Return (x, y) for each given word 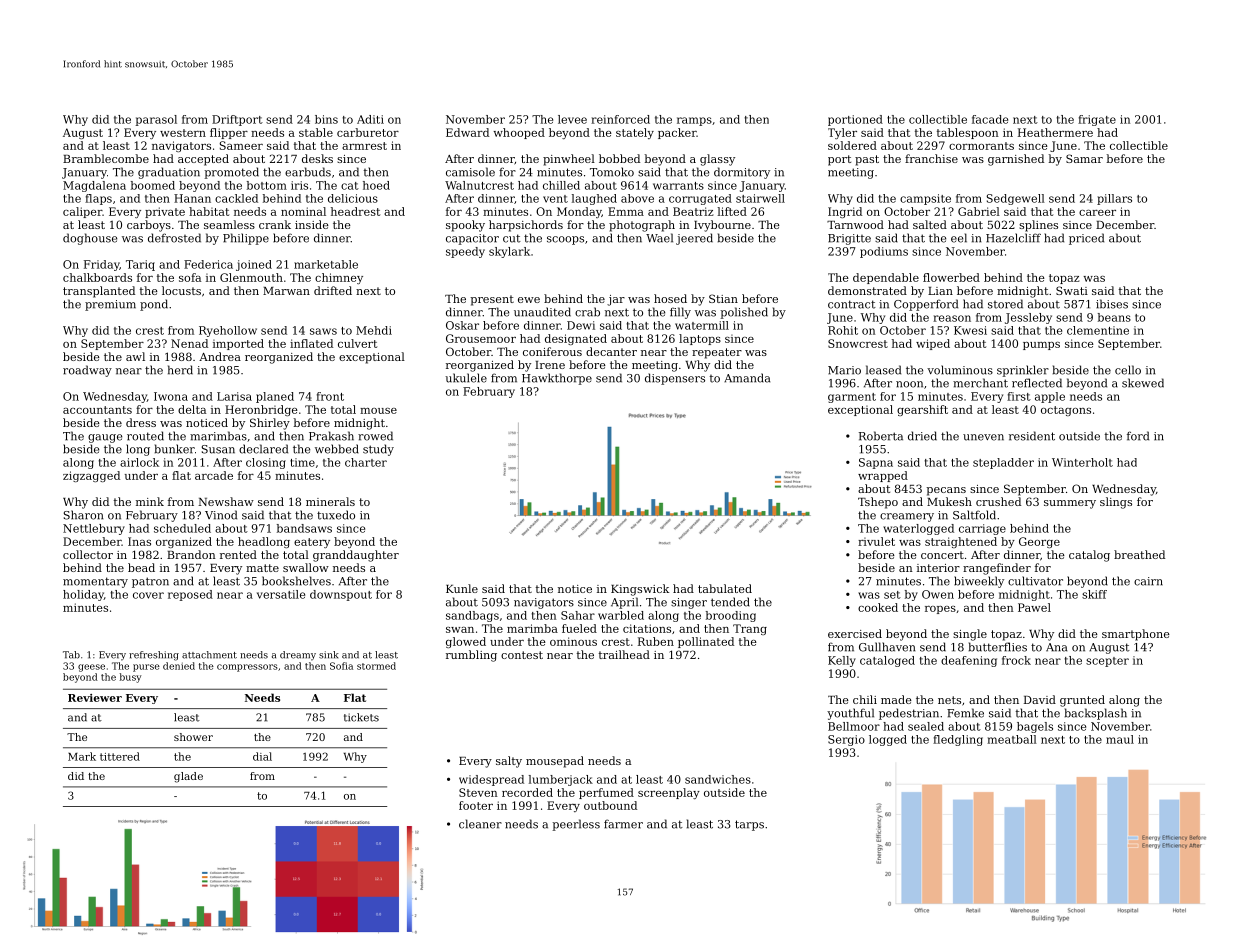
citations (647, 628)
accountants (97, 410)
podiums (884, 252)
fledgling (958, 740)
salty (509, 762)
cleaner (480, 824)
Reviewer (95, 698)
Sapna (876, 463)
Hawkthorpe (557, 379)
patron (150, 582)
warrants (678, 186)
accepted (203, 160)
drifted (333, 290)
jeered (694, 239)
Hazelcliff (1013, 238)
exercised (855, 633)
